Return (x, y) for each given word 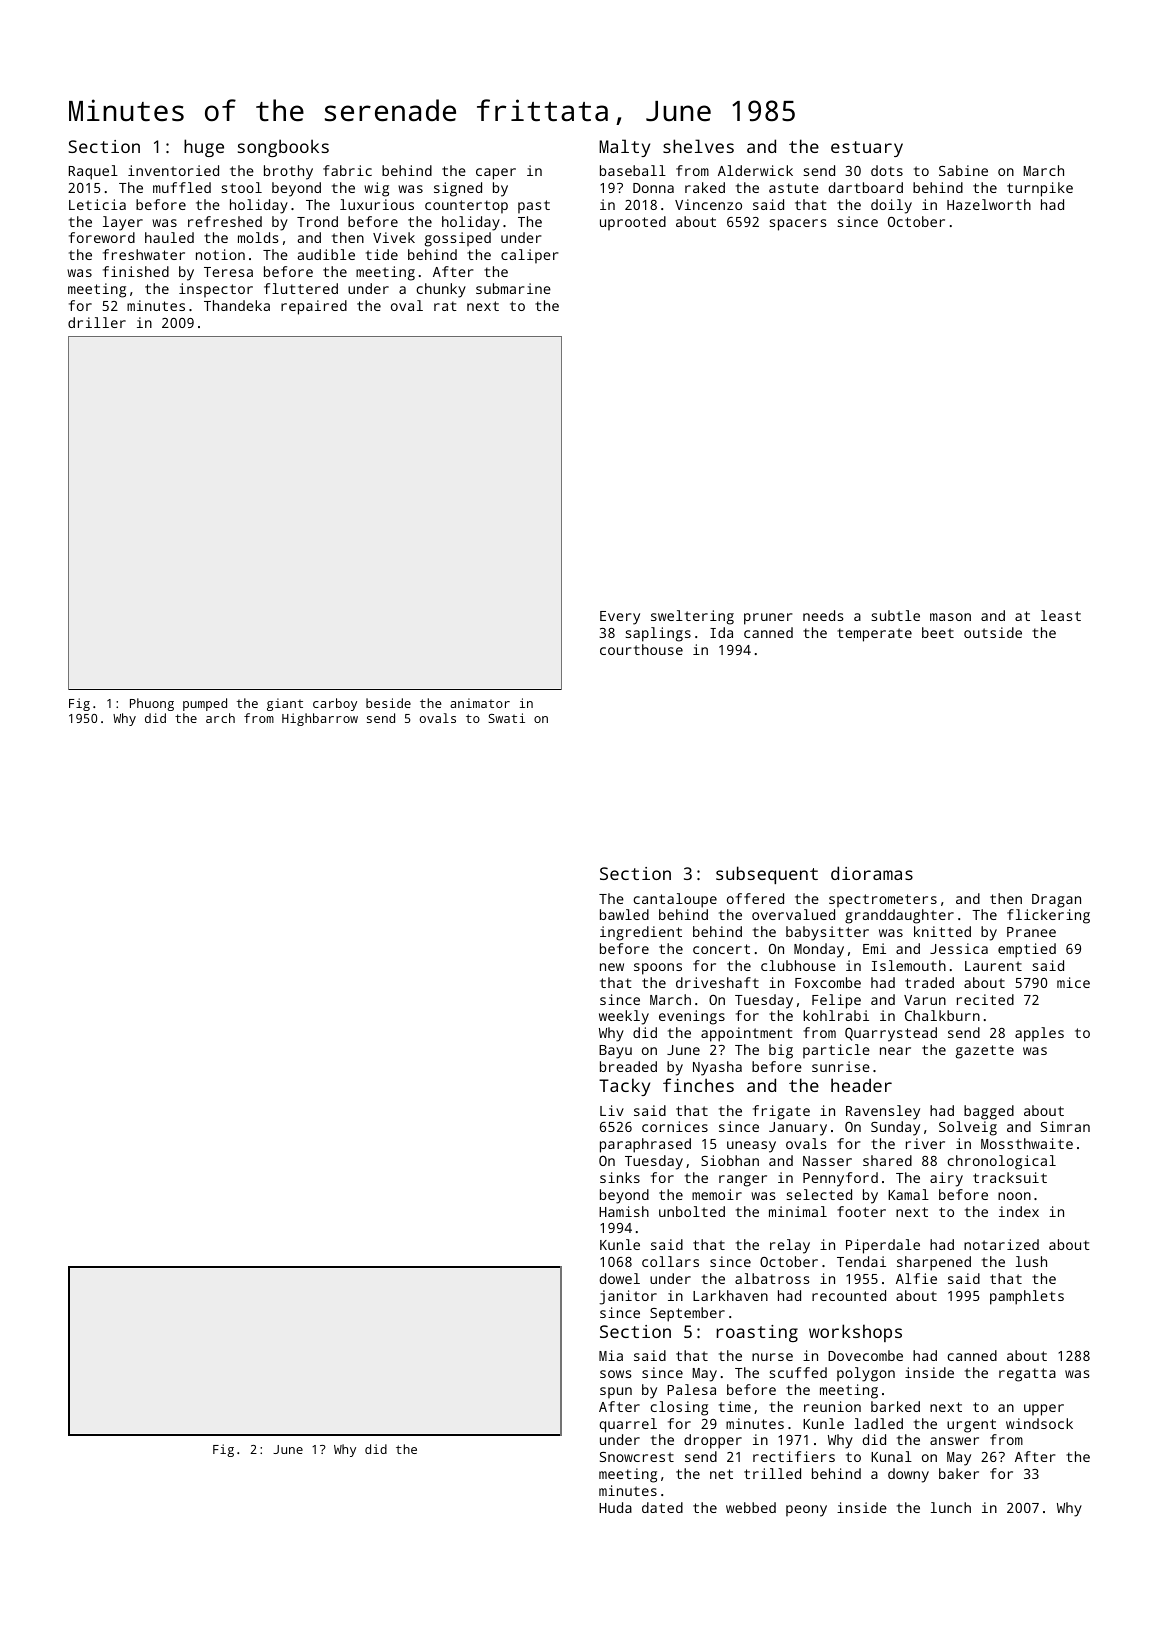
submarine (513, 288)
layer (123, 223)
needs (823, 615)
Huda (615, 1507)
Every (620, 618)
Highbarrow (320, 719)
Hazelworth (989, 204)
